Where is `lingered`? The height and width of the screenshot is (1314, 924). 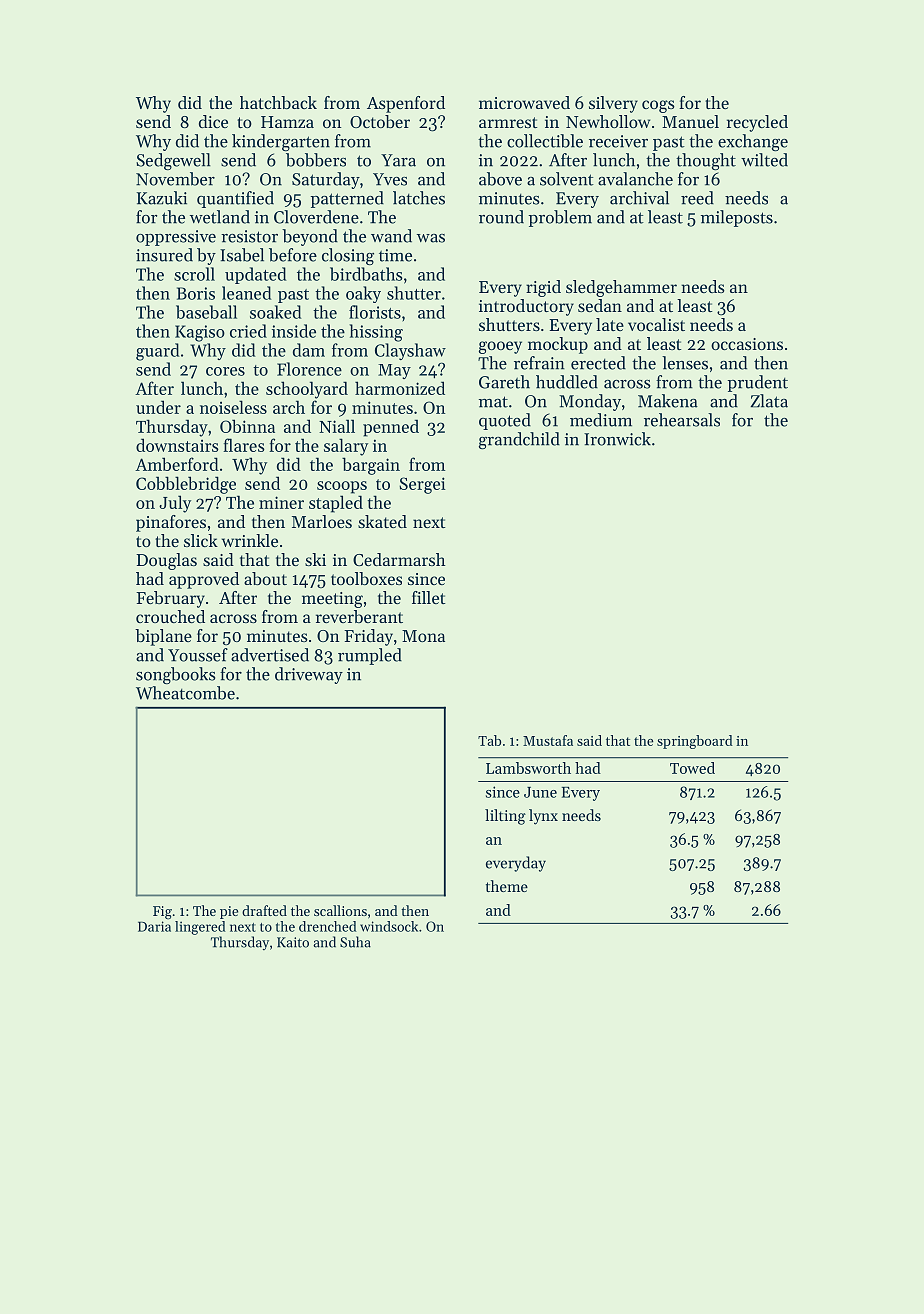
lingered is located at coordinates (200, 928).
